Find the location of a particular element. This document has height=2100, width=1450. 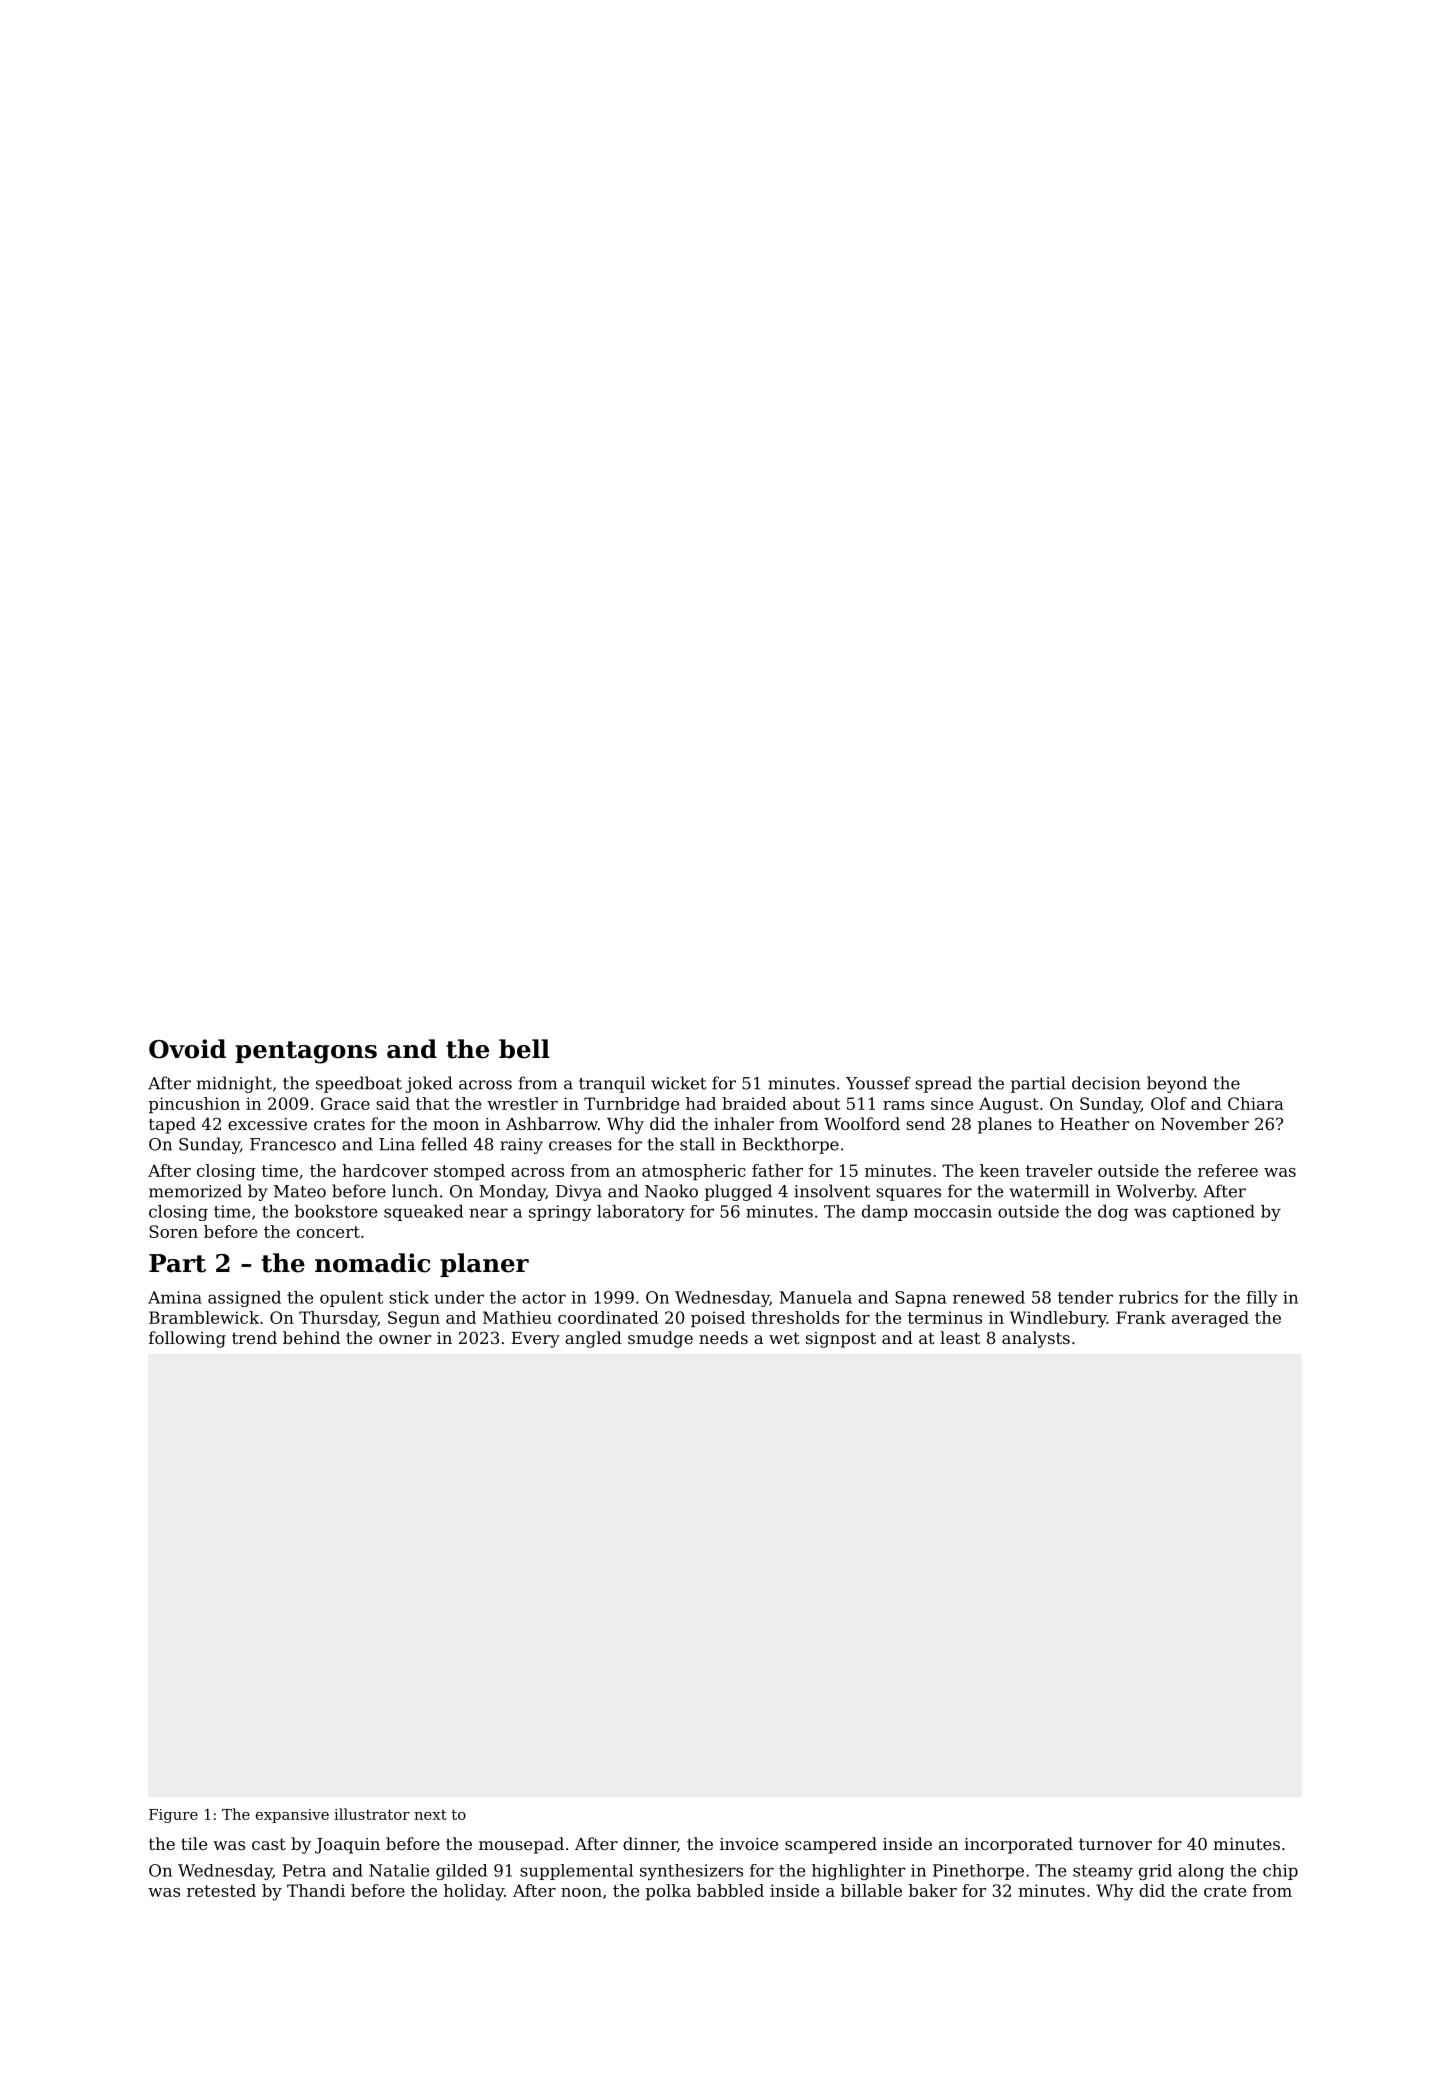

referee is located at coordinates (1228, 1170).
